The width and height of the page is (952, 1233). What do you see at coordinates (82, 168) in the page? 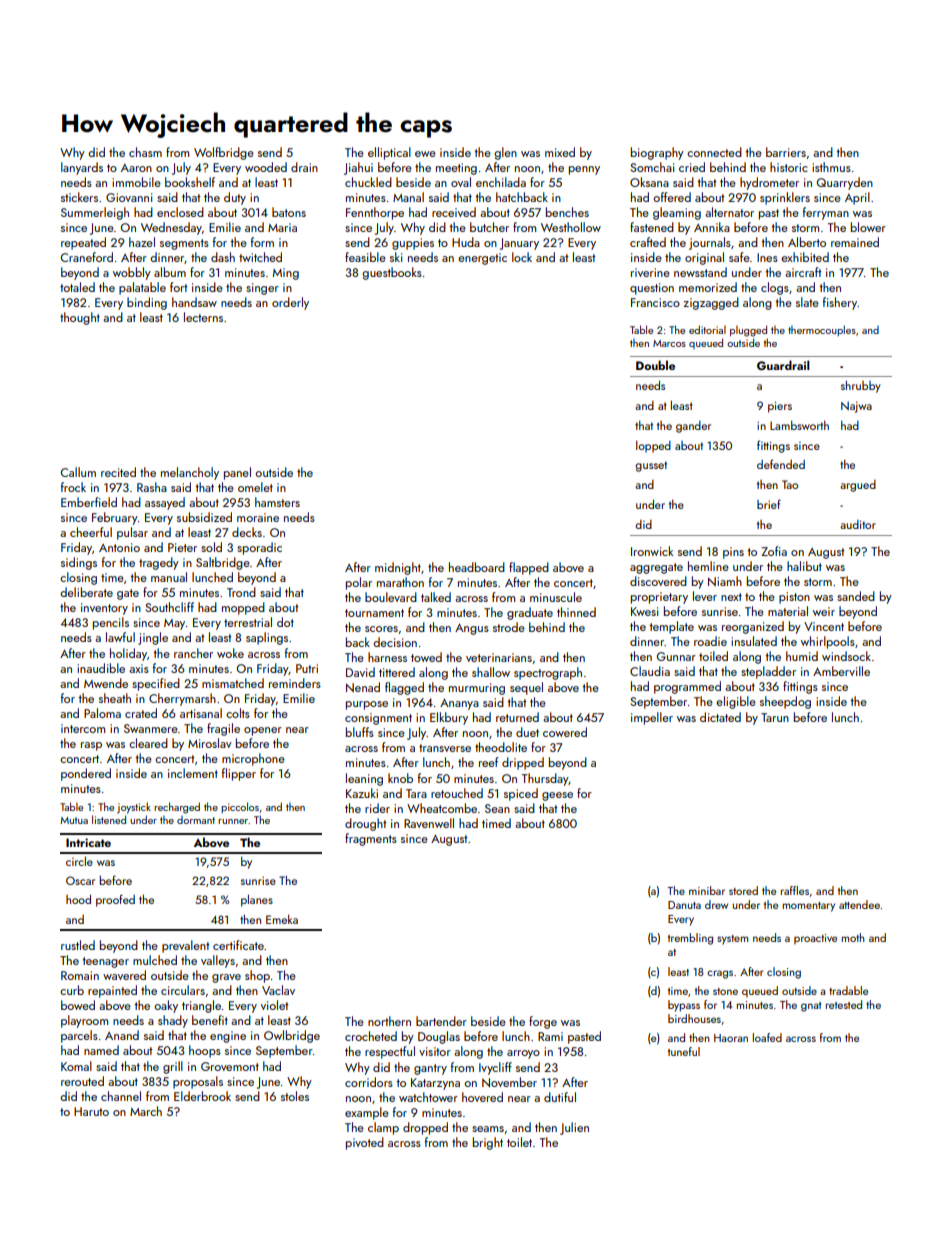
I see `lanyards` at bounding box center [82, 168].
